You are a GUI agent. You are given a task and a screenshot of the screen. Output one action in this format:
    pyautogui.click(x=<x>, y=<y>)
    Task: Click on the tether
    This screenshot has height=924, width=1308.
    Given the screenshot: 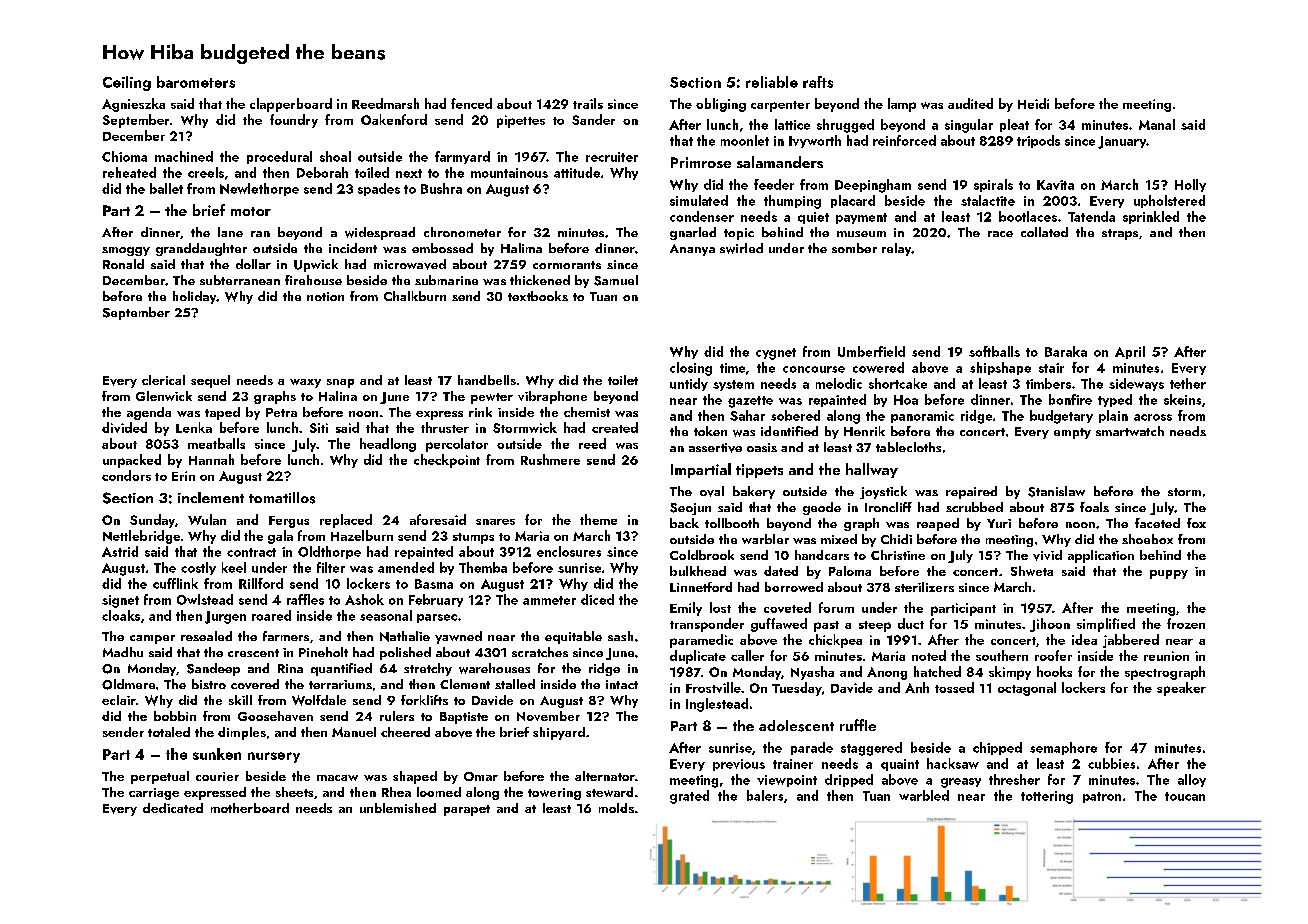 What is the action you would take?
    pyautogui.click(x=1188, y=383)
